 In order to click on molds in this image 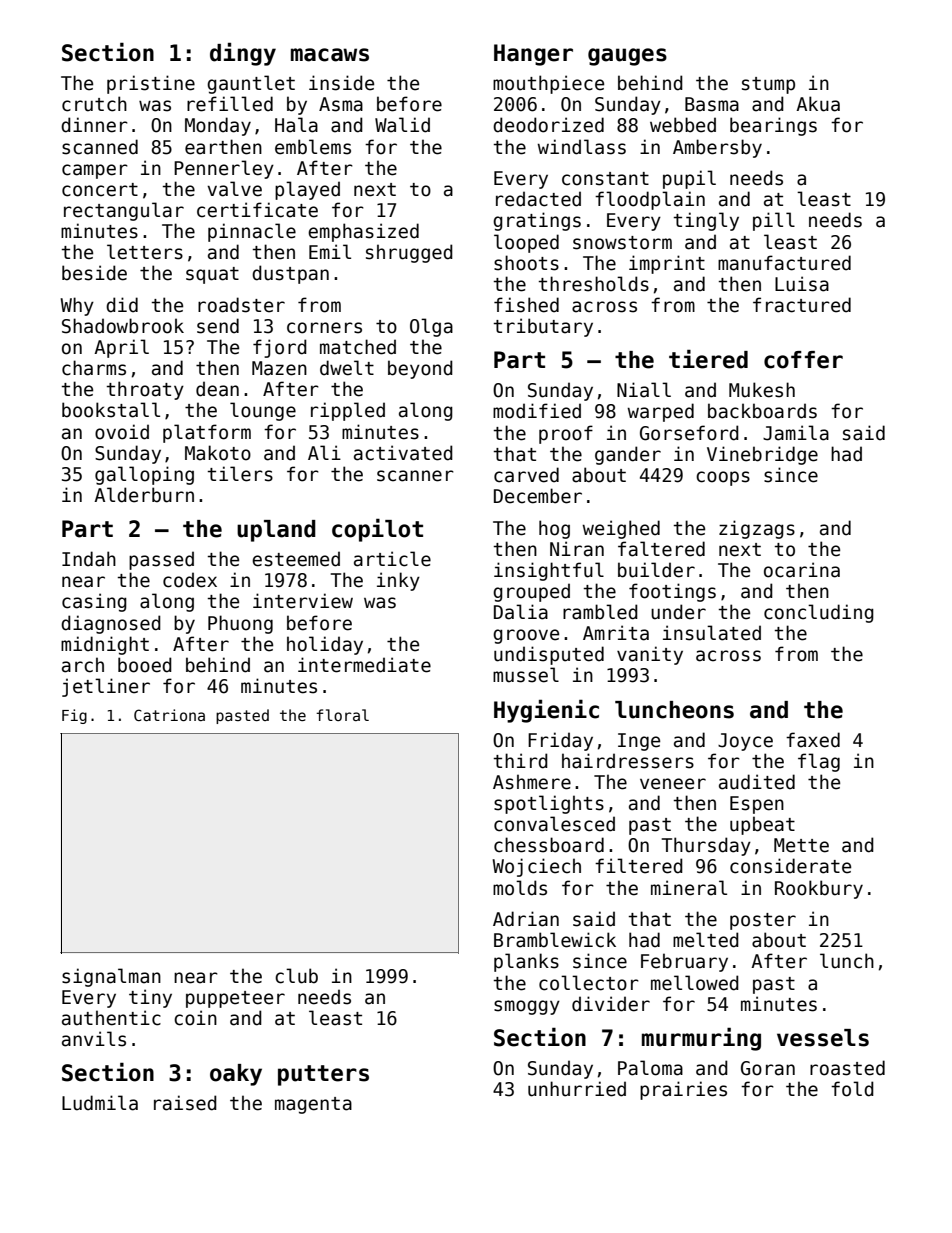, I will do `click(520, 888)`.
